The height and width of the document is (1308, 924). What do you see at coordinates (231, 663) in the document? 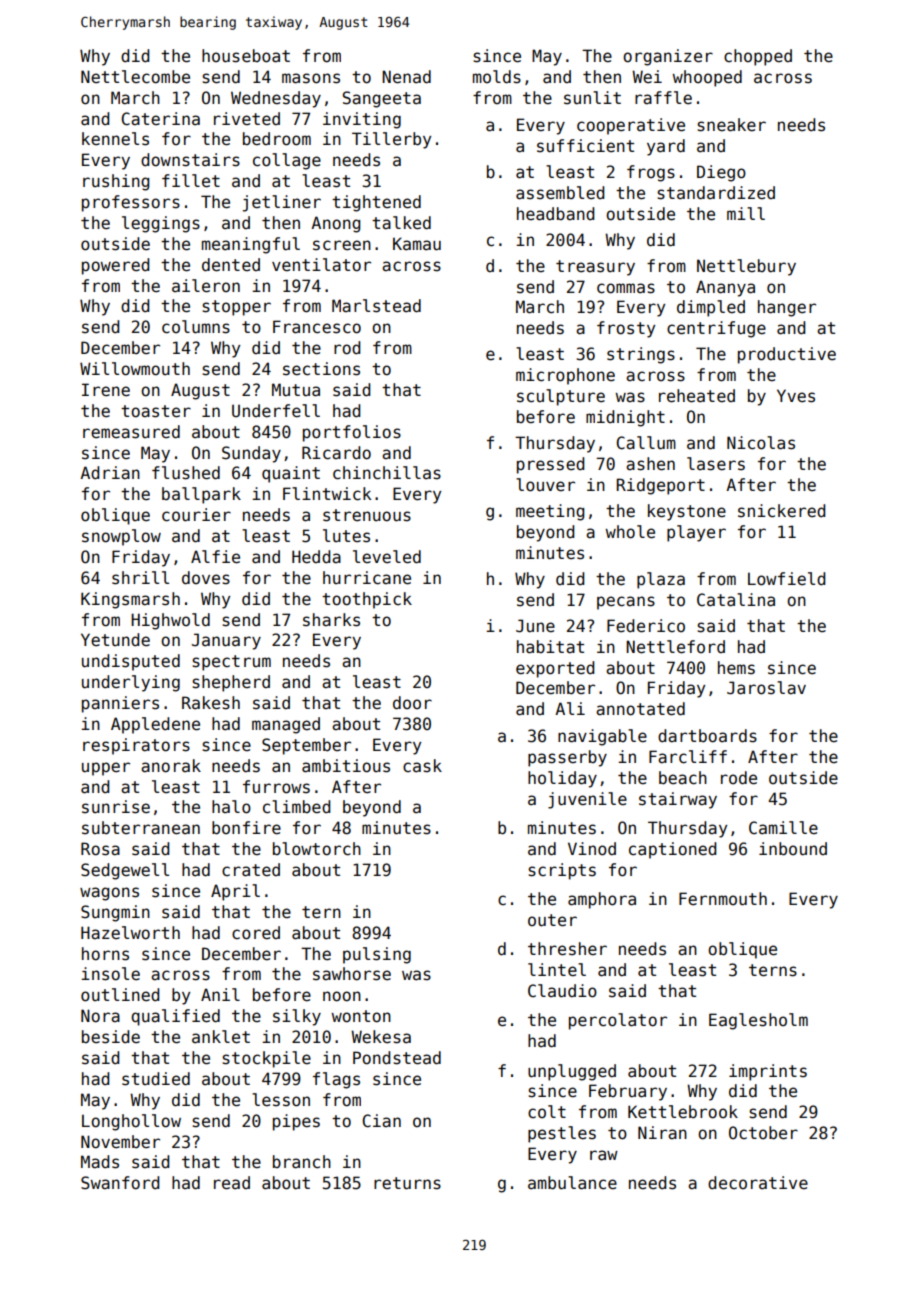
I see `spectrum` at bounding box center [231, 663].
